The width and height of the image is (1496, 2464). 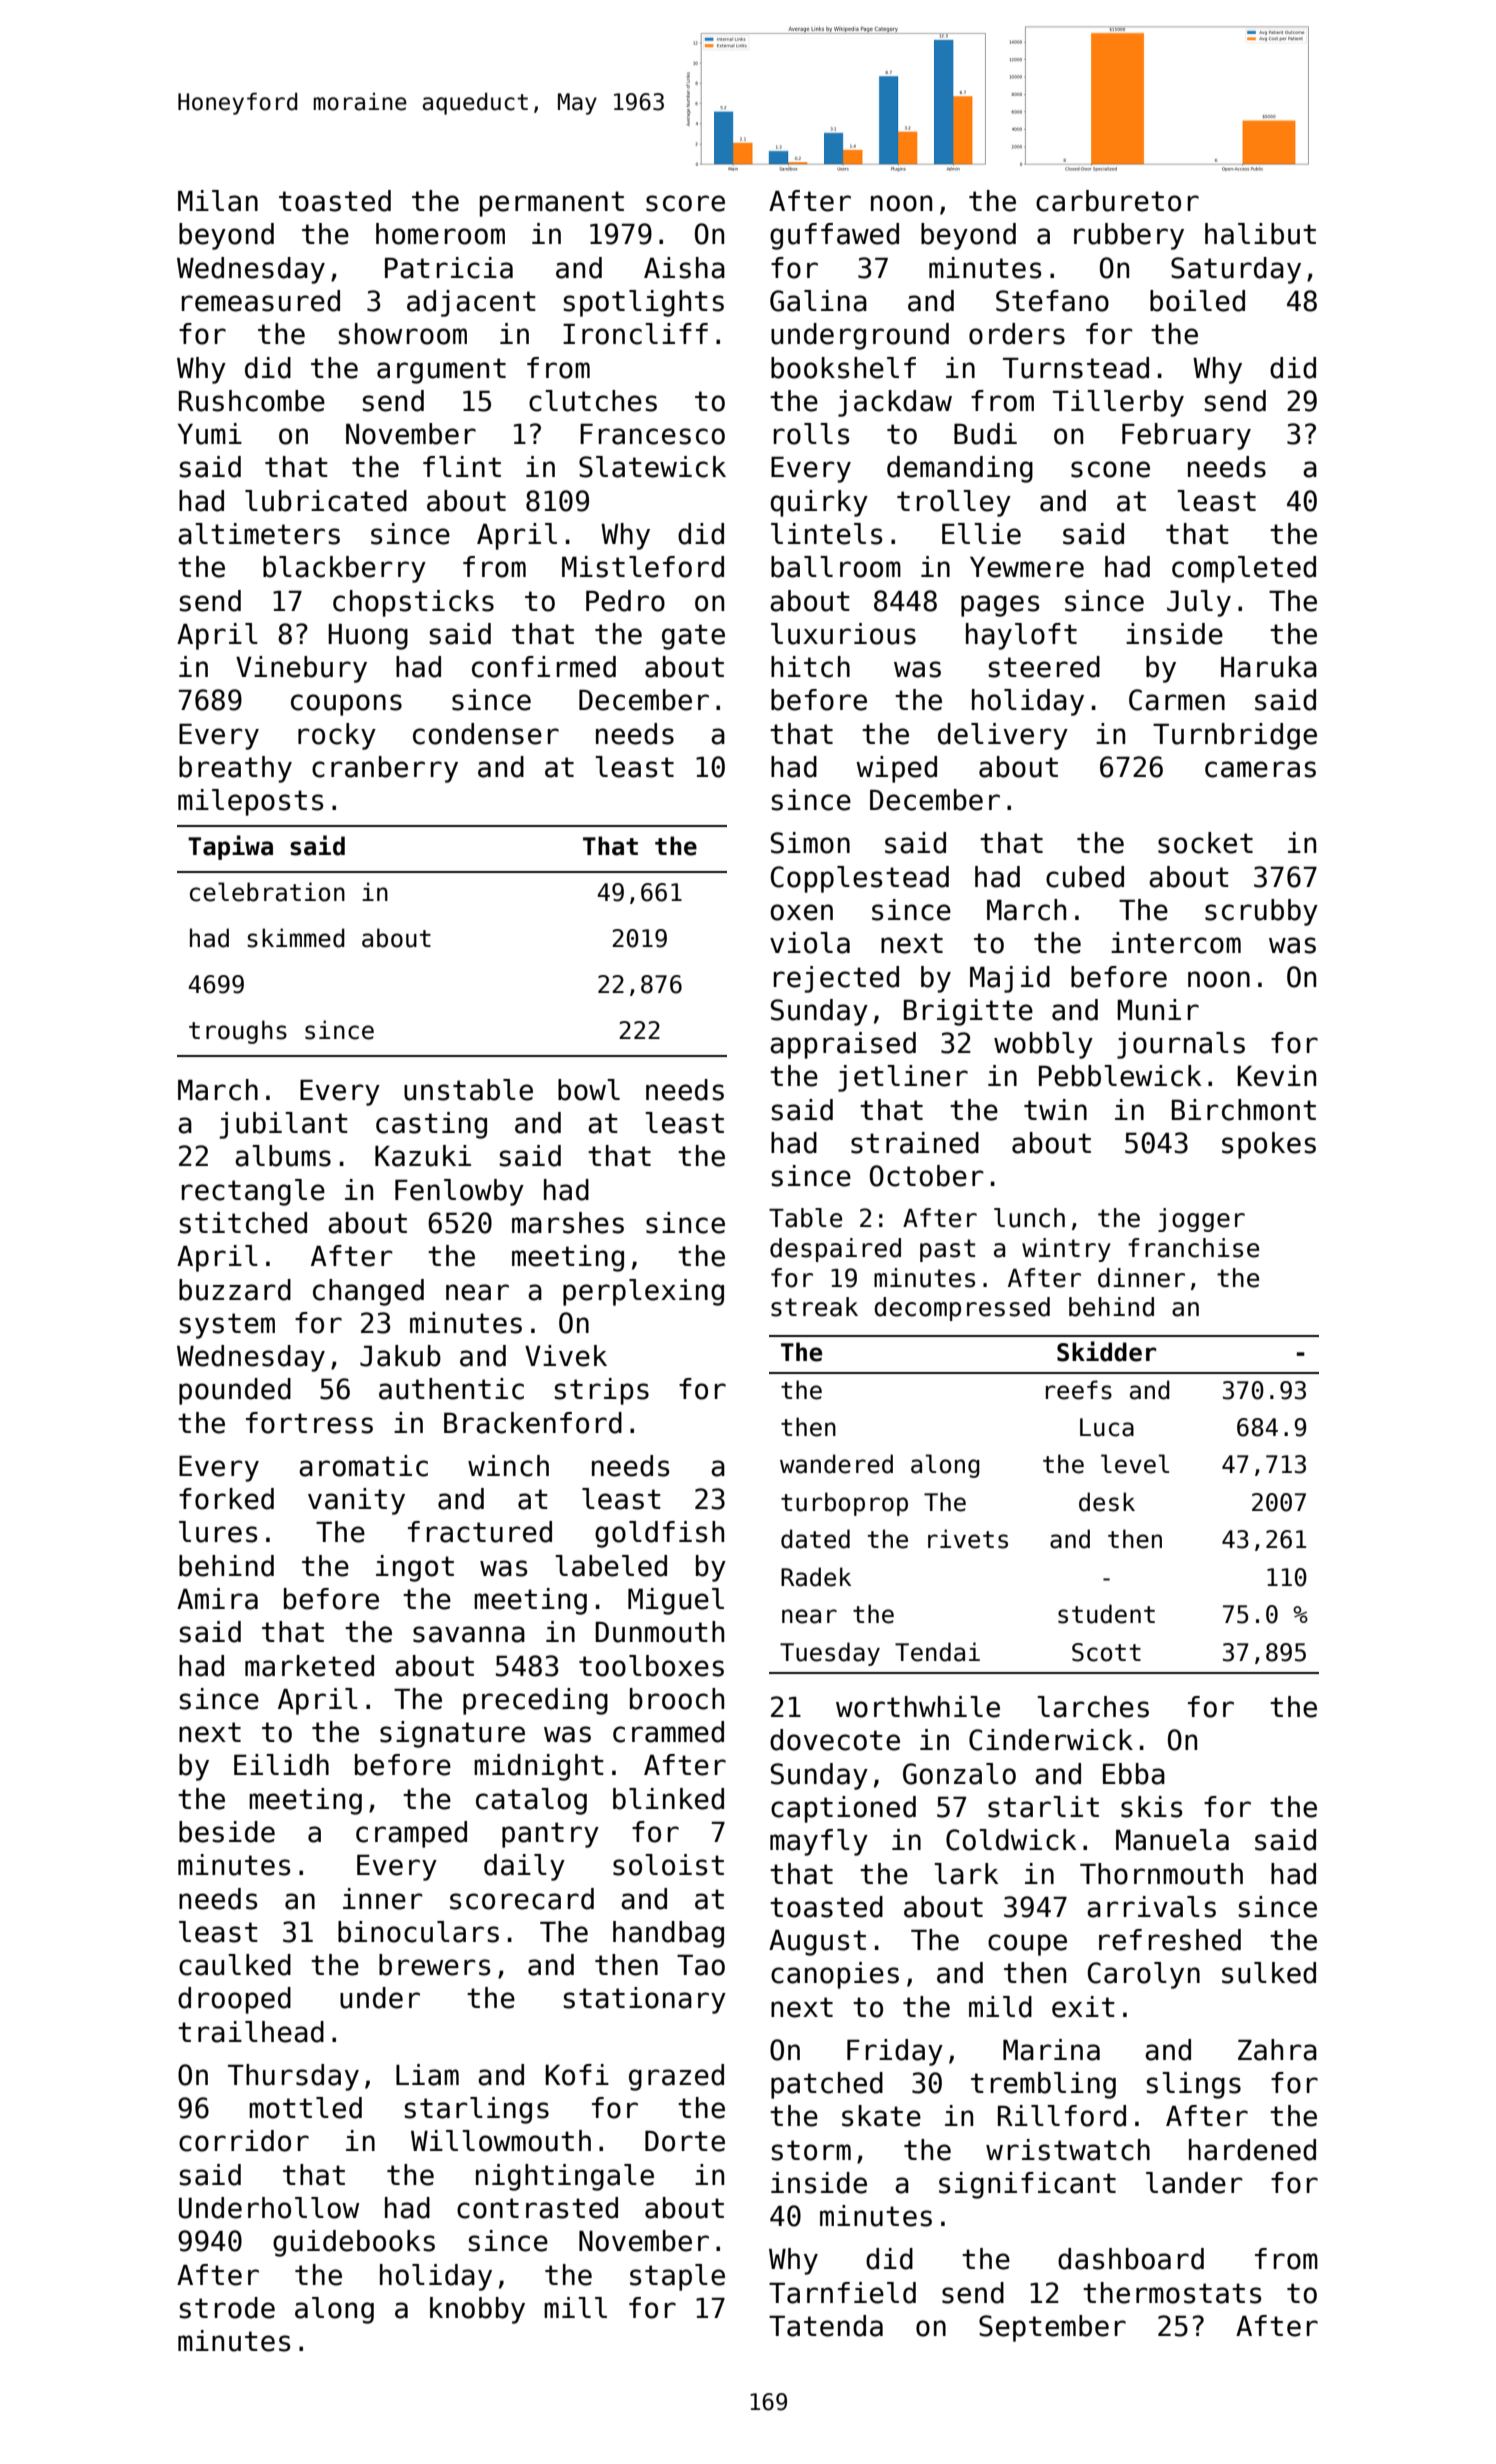 What do you see at coordinates (251, 2032) in the image?
I see `trailhead` at bounding box center [251, 2032].
